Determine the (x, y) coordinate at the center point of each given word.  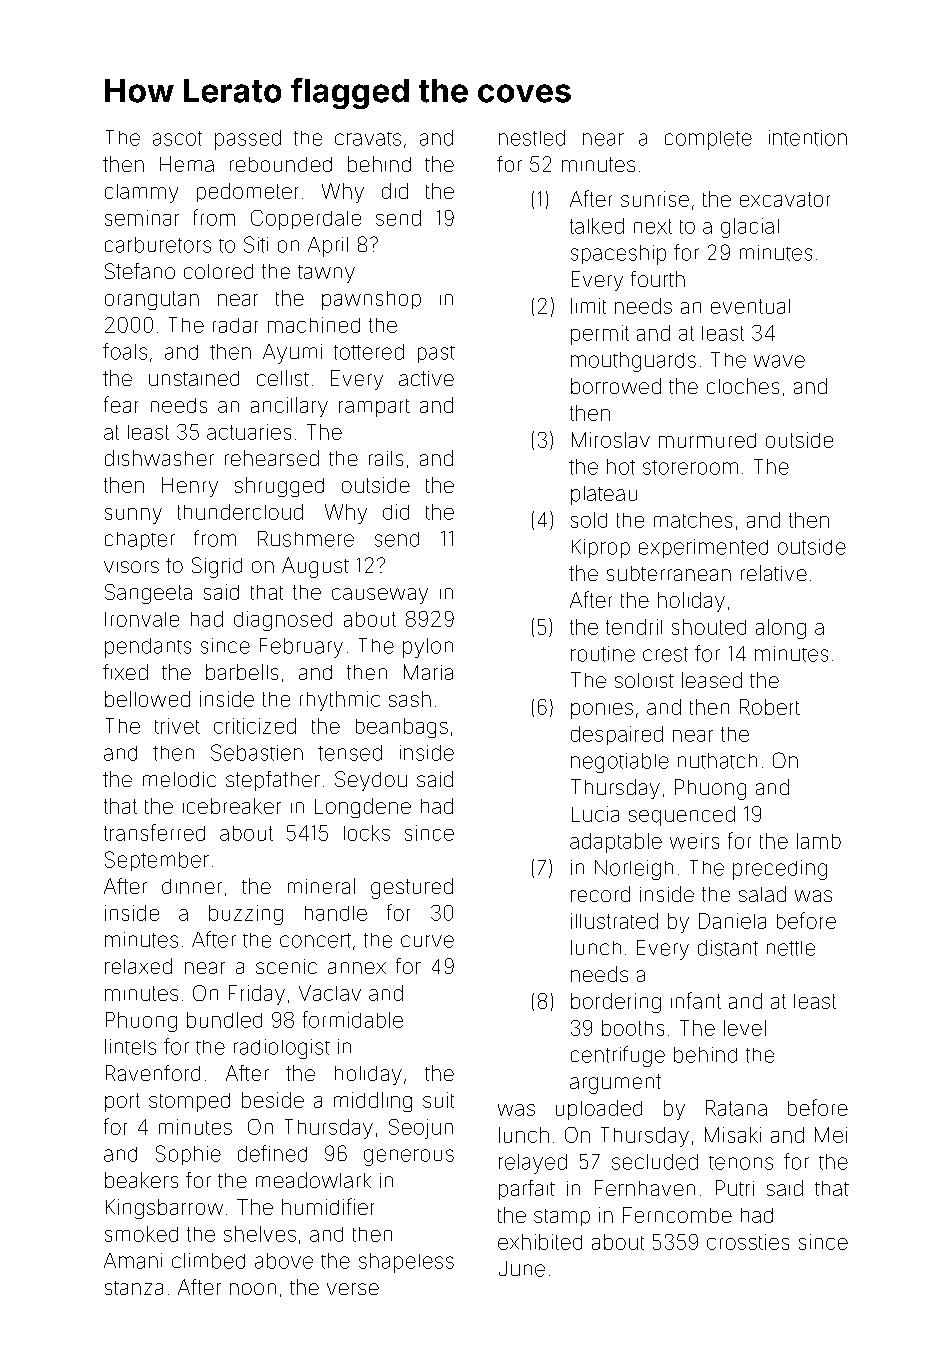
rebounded (281, 164)
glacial (750, 228)
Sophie (188, 1155)
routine (603, 654)
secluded (655, 1162)
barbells (242, 672)
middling (373, 1102)
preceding (780, 870)
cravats (368, 139)
